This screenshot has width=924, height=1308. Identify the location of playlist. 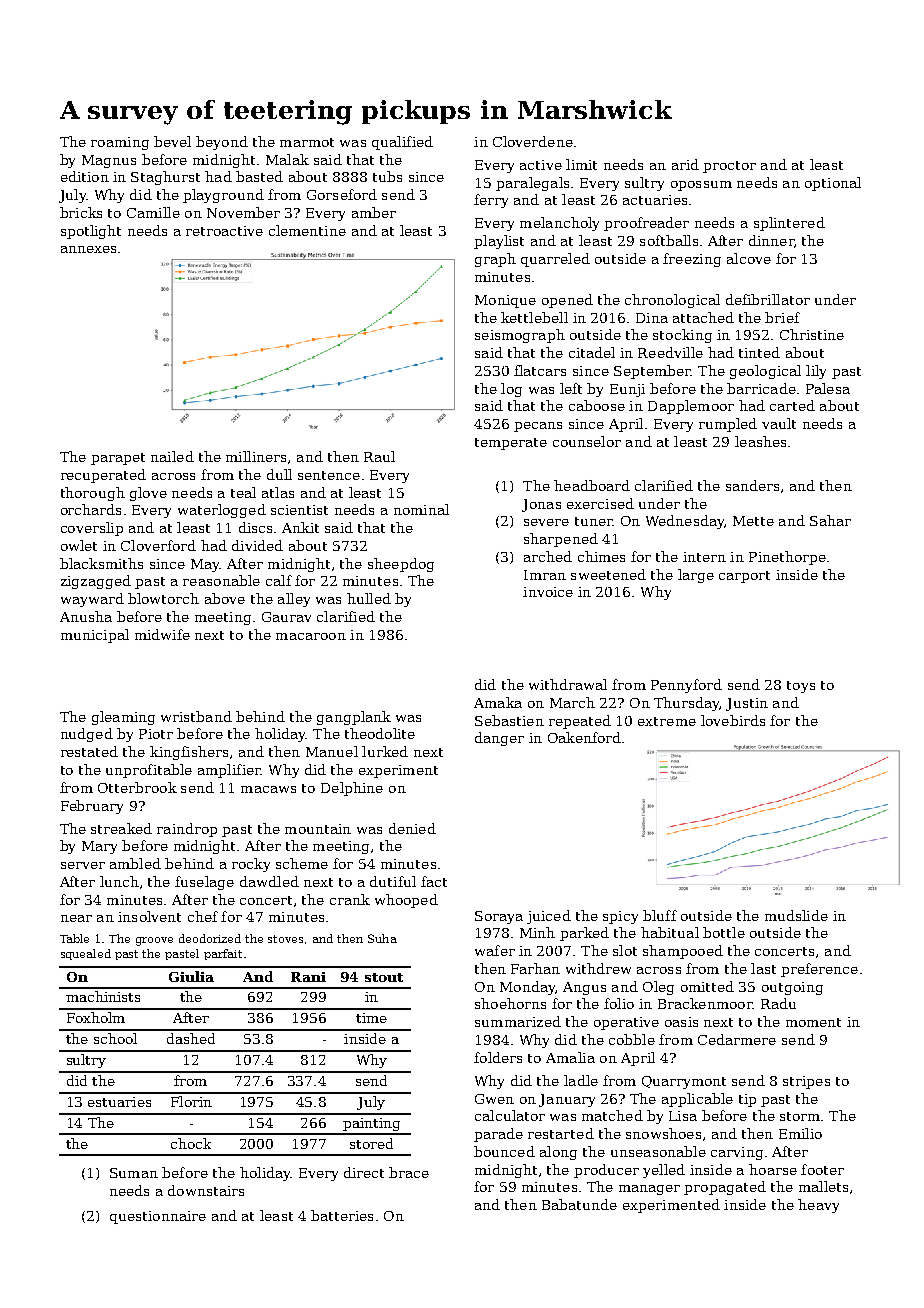
(499, 242).
